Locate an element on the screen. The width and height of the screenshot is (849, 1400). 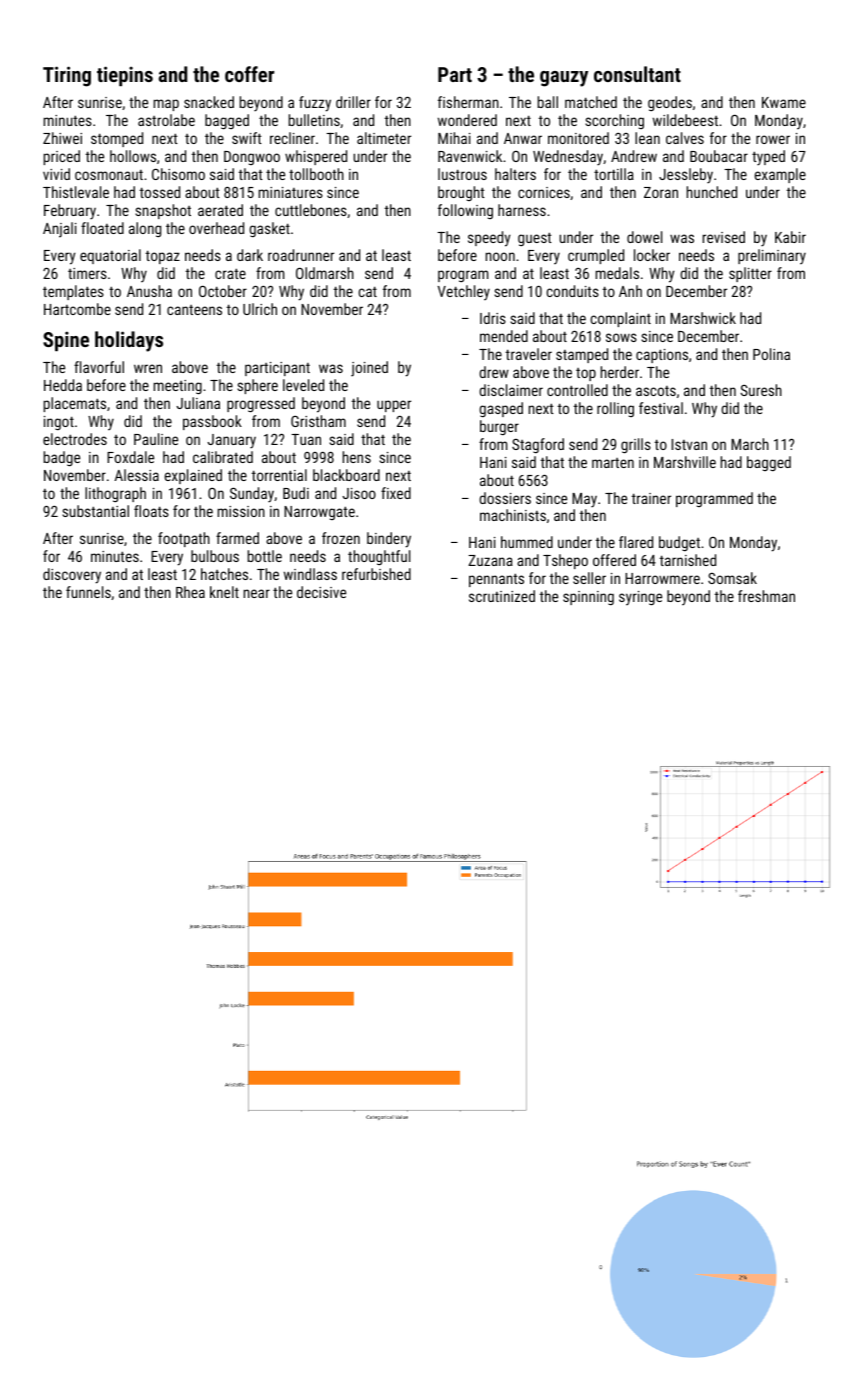
brought is located at coordinates (461, 193).
